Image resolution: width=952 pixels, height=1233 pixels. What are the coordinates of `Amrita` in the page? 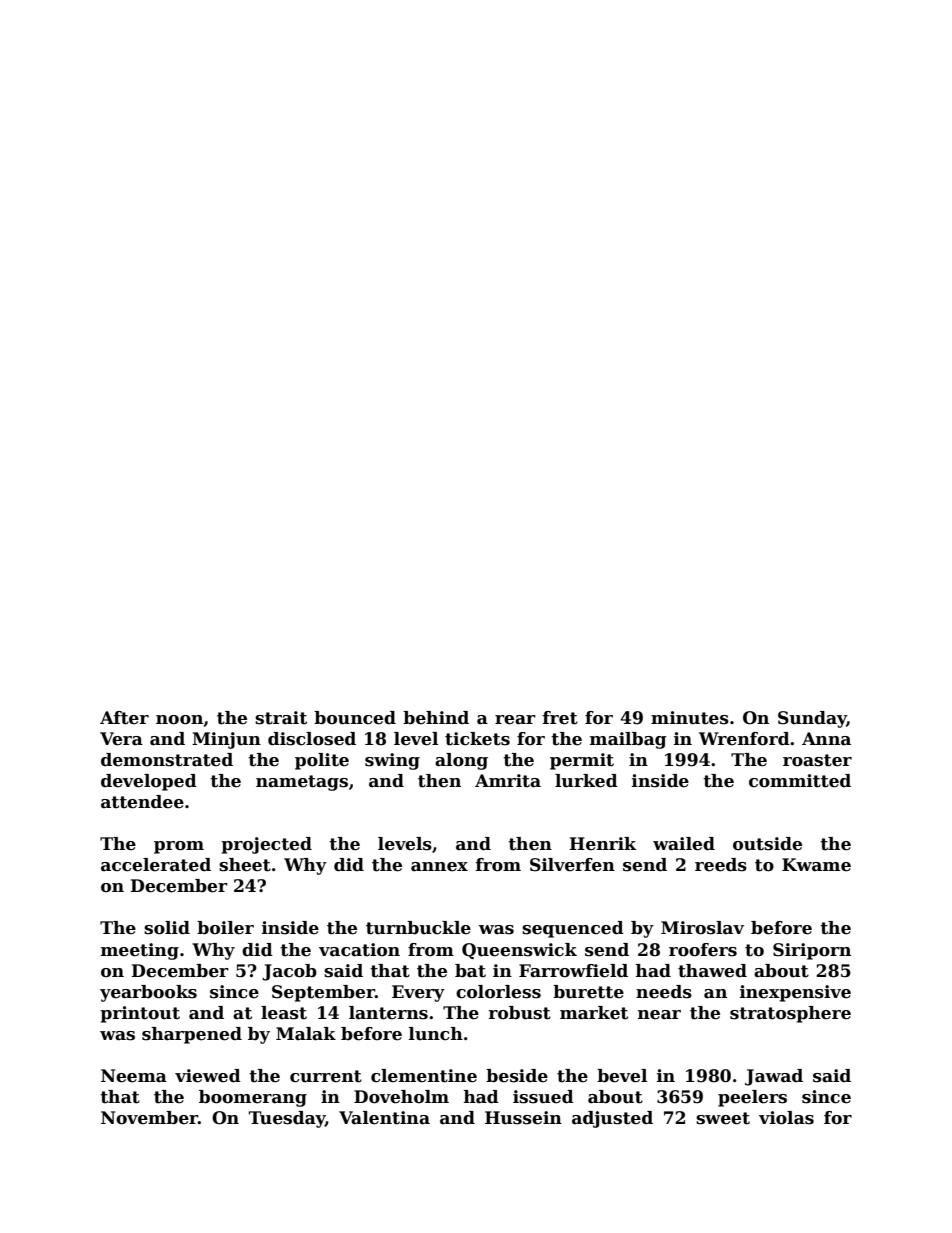 It's located at (508, 781).
